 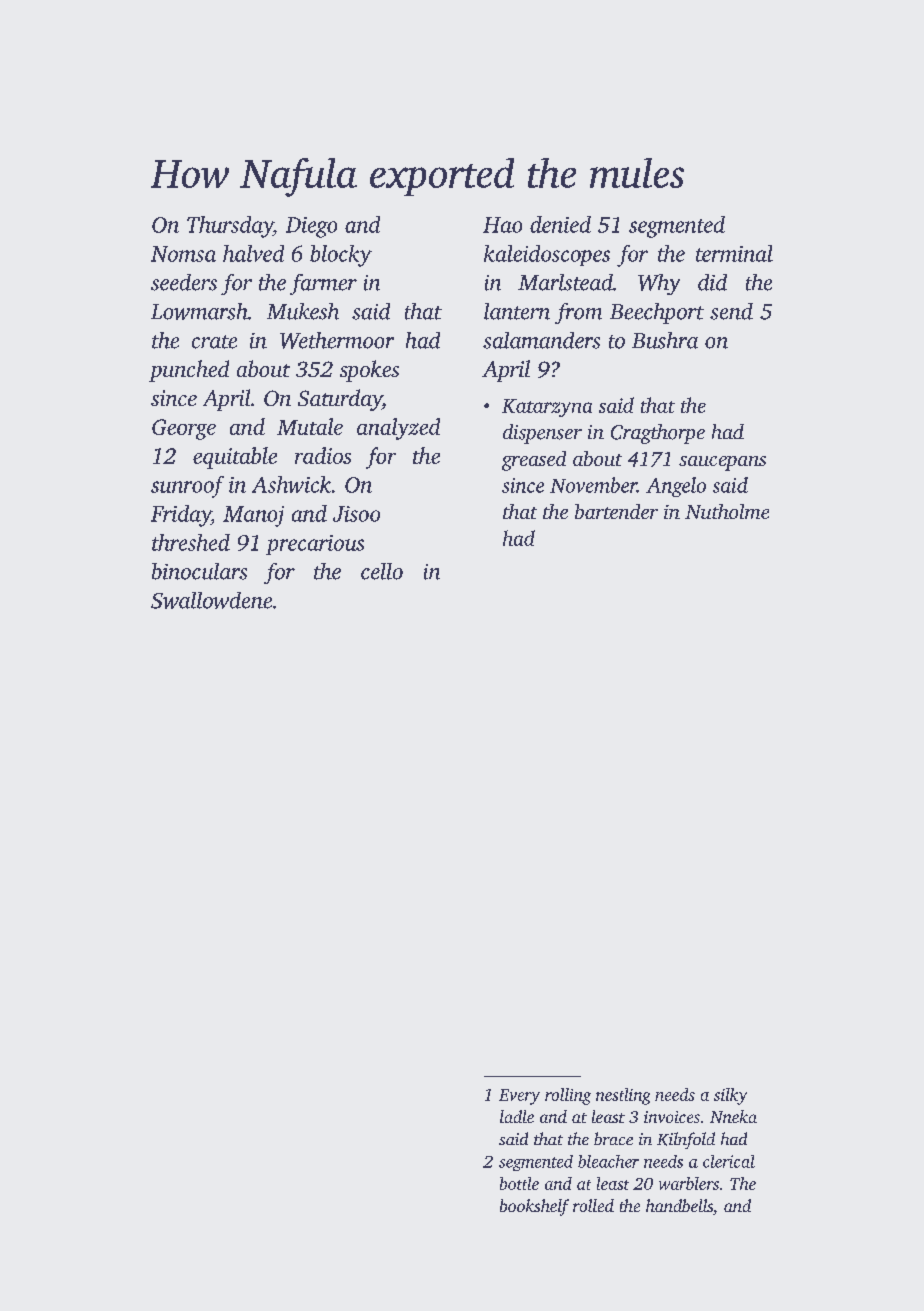 I want to click on cello, so click(x=382, y=571).
